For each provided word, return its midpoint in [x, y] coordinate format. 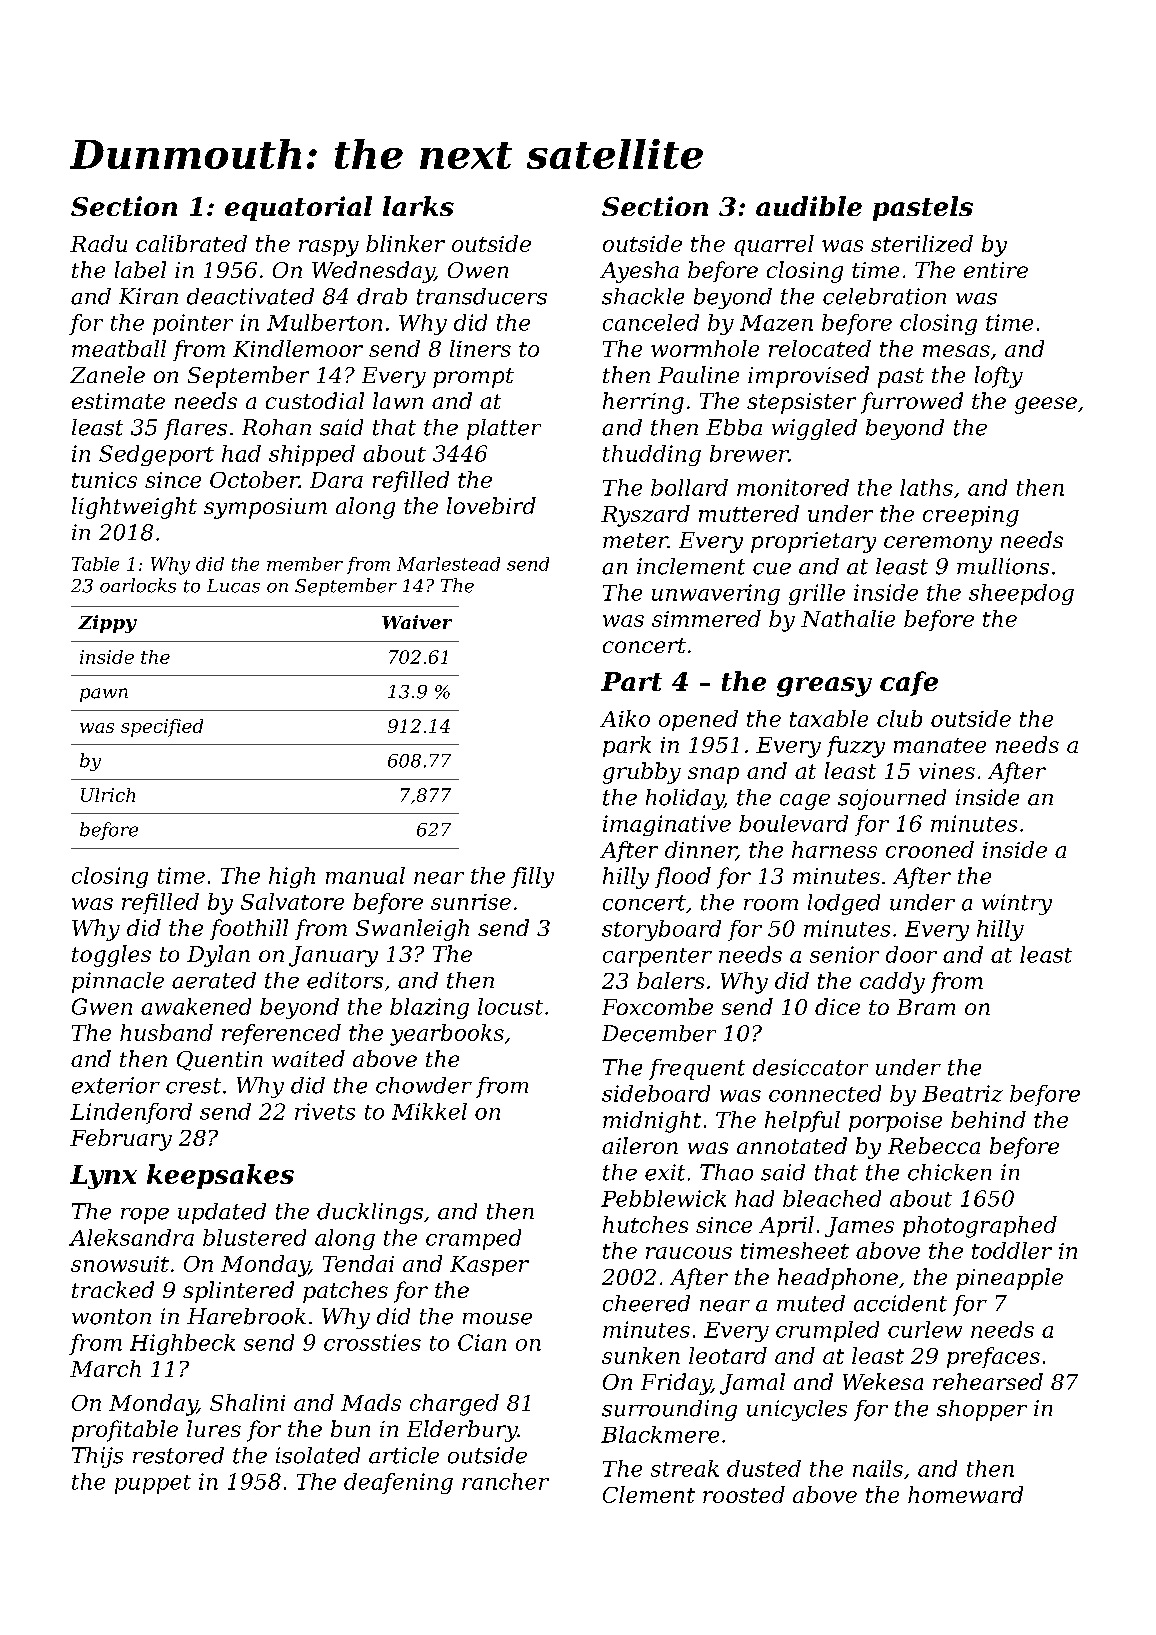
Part [631, 681]
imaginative [667, 825]
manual [365, 875]
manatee [940, 745]
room [771, 905]
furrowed [912, 403]
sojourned [892, 799]
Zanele [107, 374]
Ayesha [639, 272]
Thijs [97, 1457]
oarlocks [138, 585]
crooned [930, 849]
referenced [281, 1034]
